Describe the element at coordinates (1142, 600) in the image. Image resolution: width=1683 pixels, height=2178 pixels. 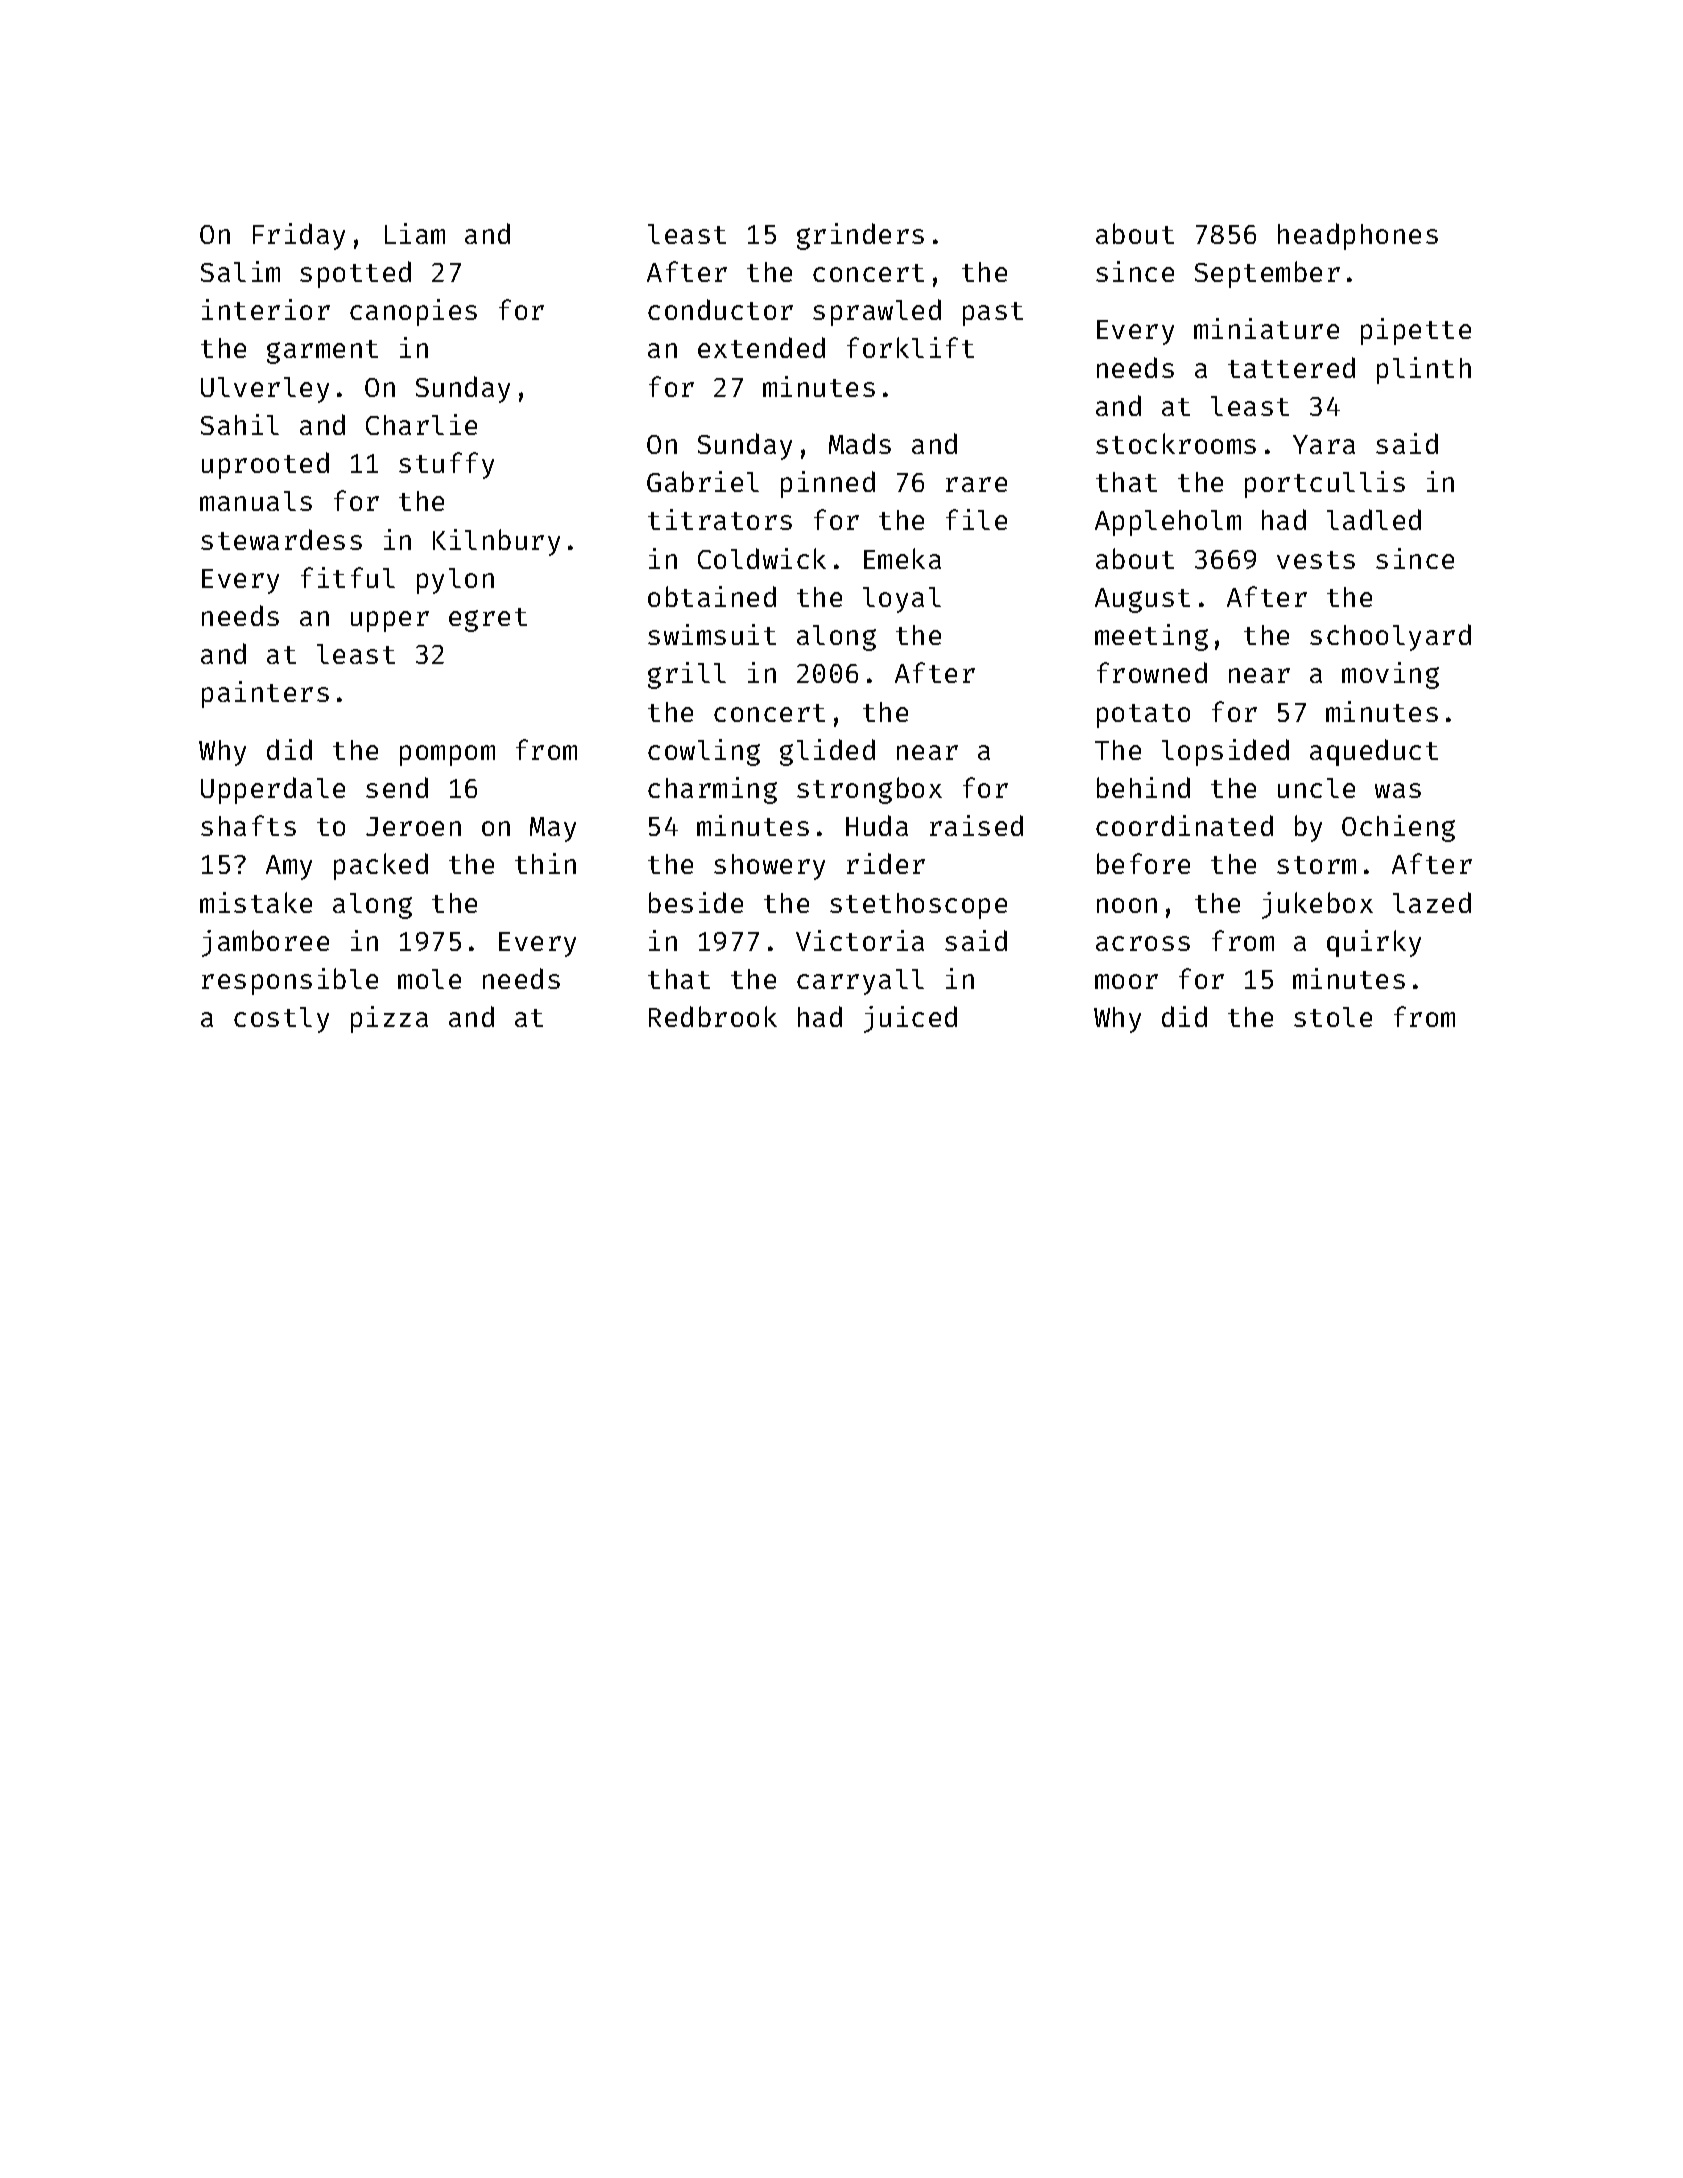
I see `August` at that location.
